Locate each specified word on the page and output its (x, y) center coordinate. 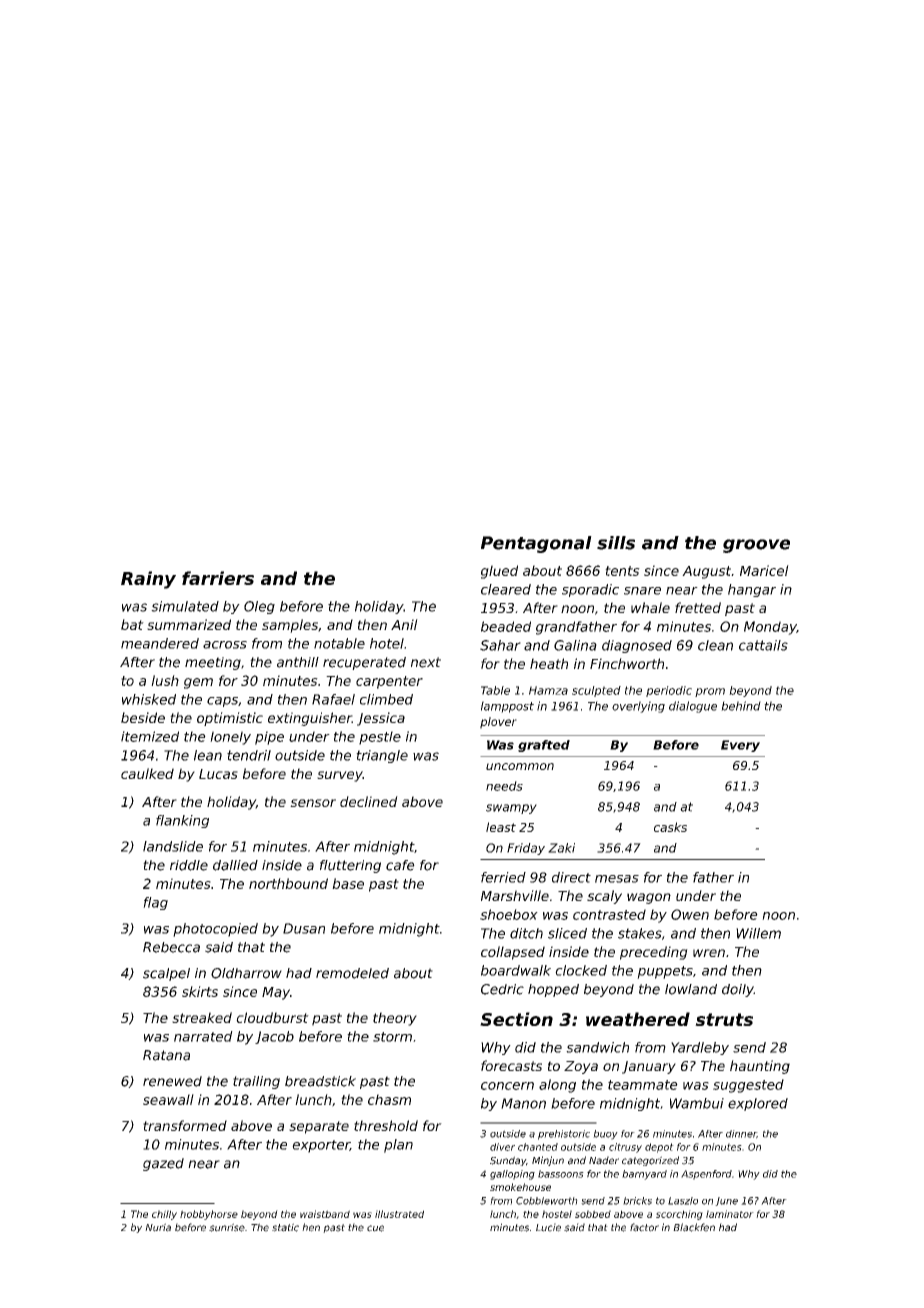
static (285, 1227)
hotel (387, 643)
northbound (288, 883)
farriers (218, 578)
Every (740, 746)
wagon (649, 898)
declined (369, 801)
